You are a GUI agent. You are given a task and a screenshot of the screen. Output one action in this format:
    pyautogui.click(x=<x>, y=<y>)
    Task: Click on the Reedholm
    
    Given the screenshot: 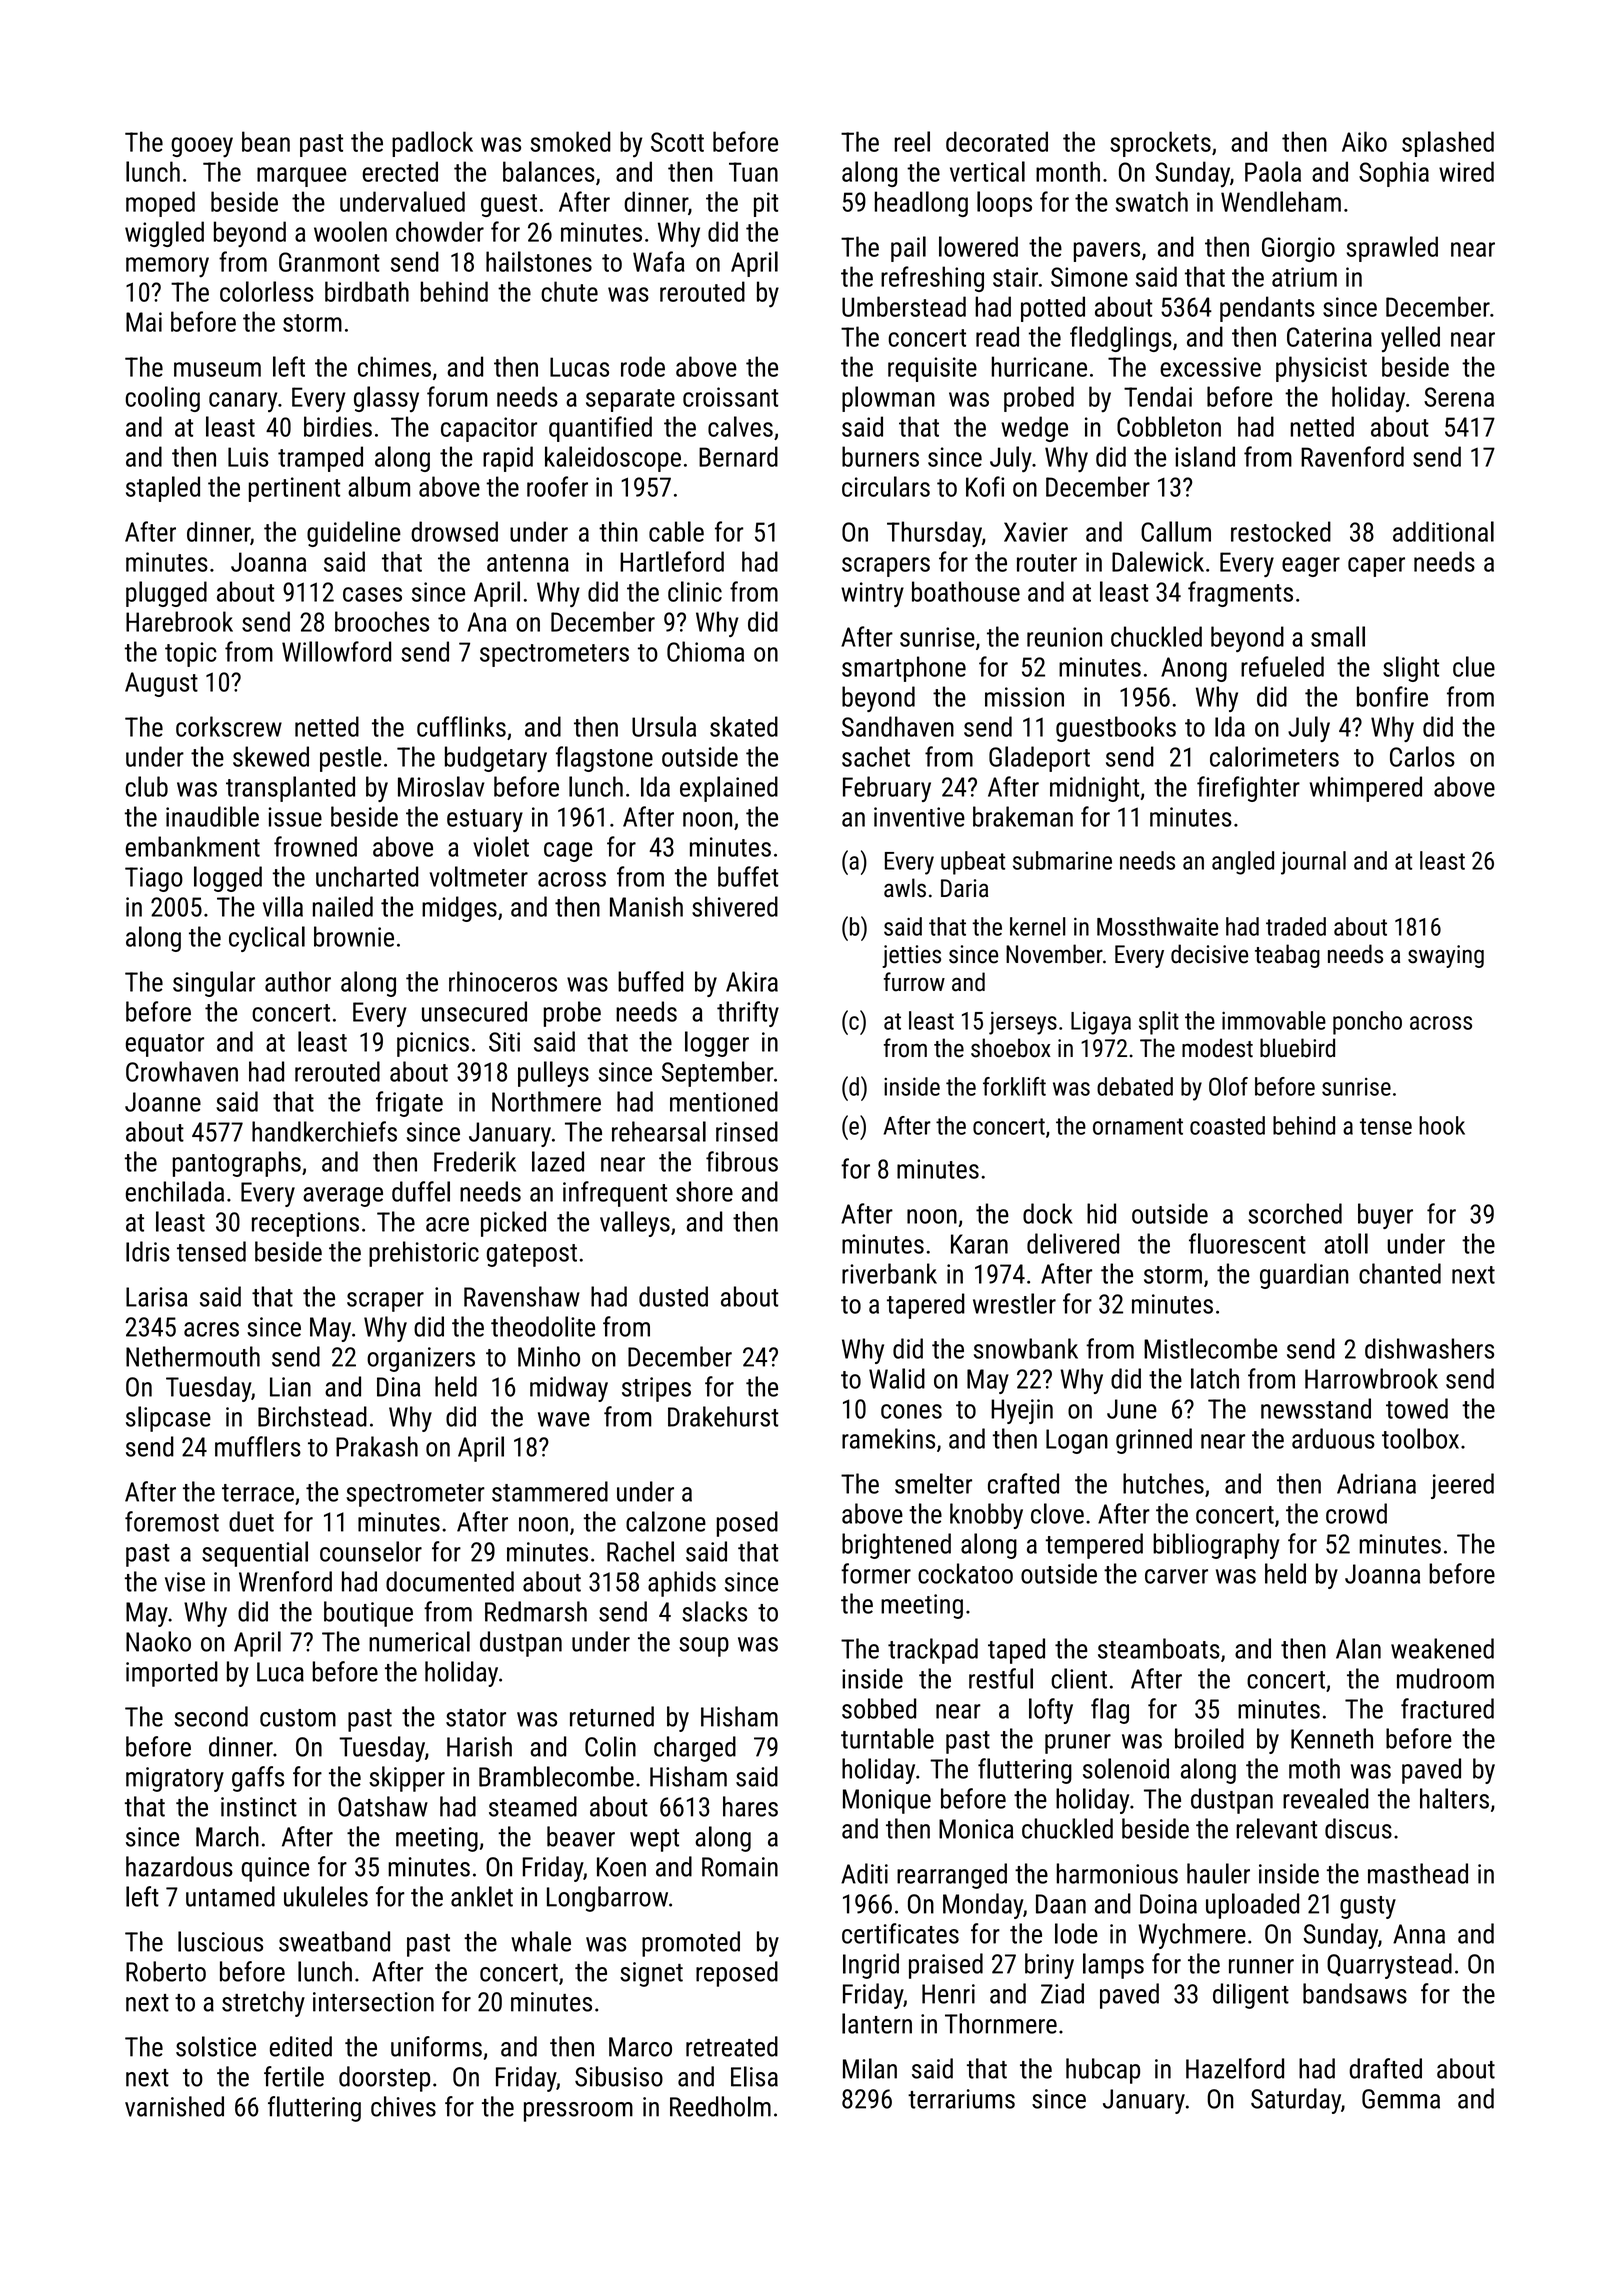 What is the action you would take?
    pyautogui.click(x=720, y=2106)
